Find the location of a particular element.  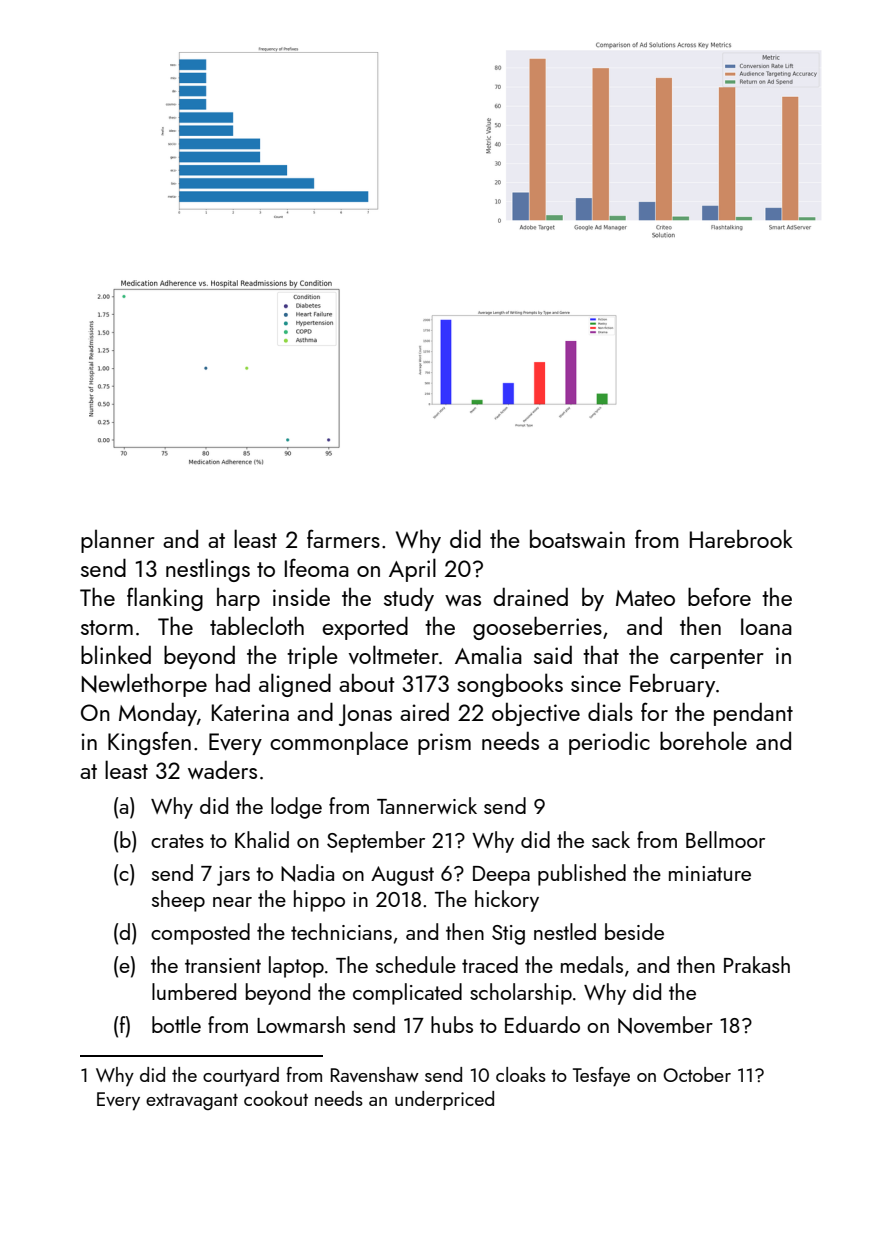

composted is located at coordinates (200, 934).
